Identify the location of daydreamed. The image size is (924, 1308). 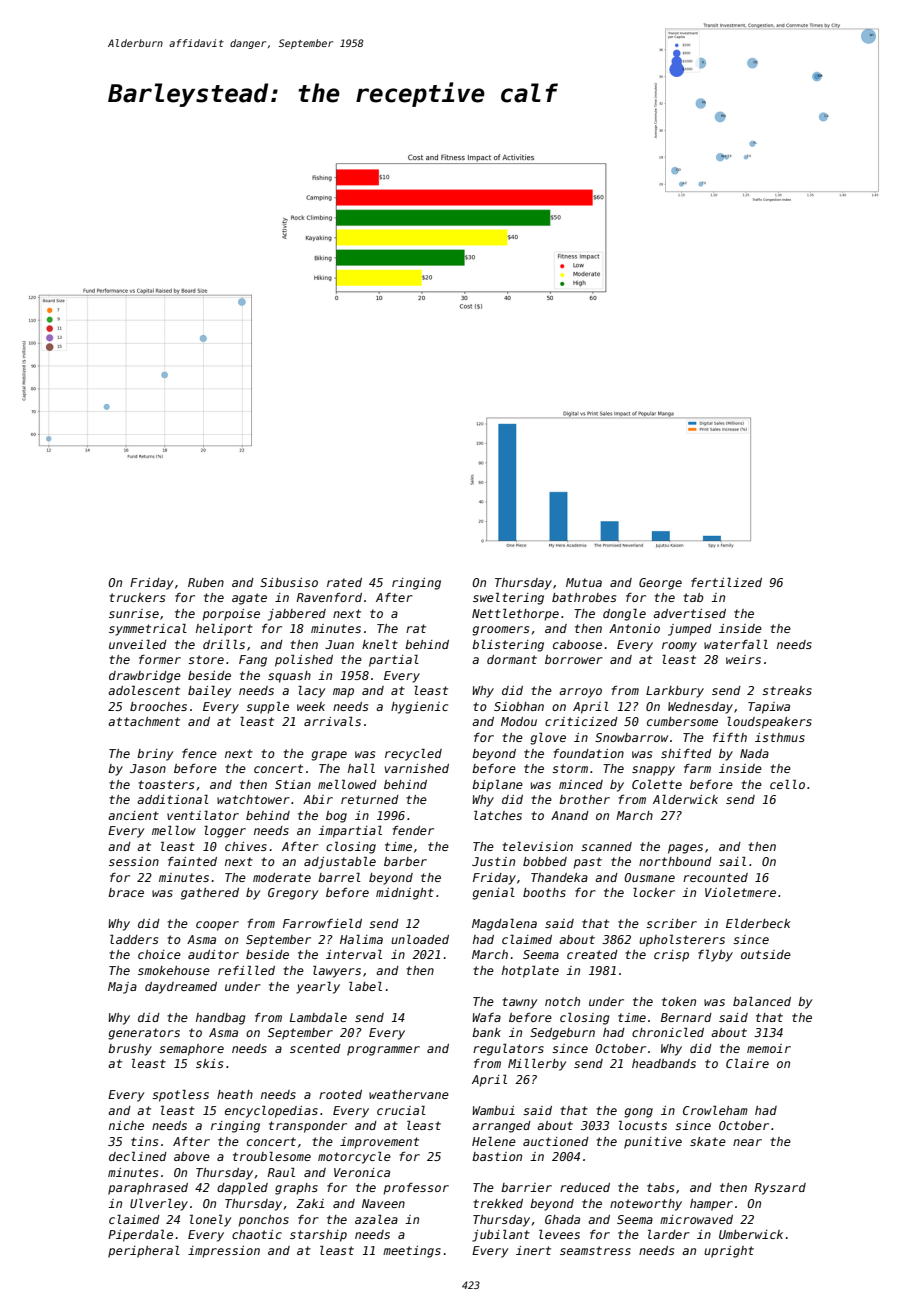
(181, 988).
